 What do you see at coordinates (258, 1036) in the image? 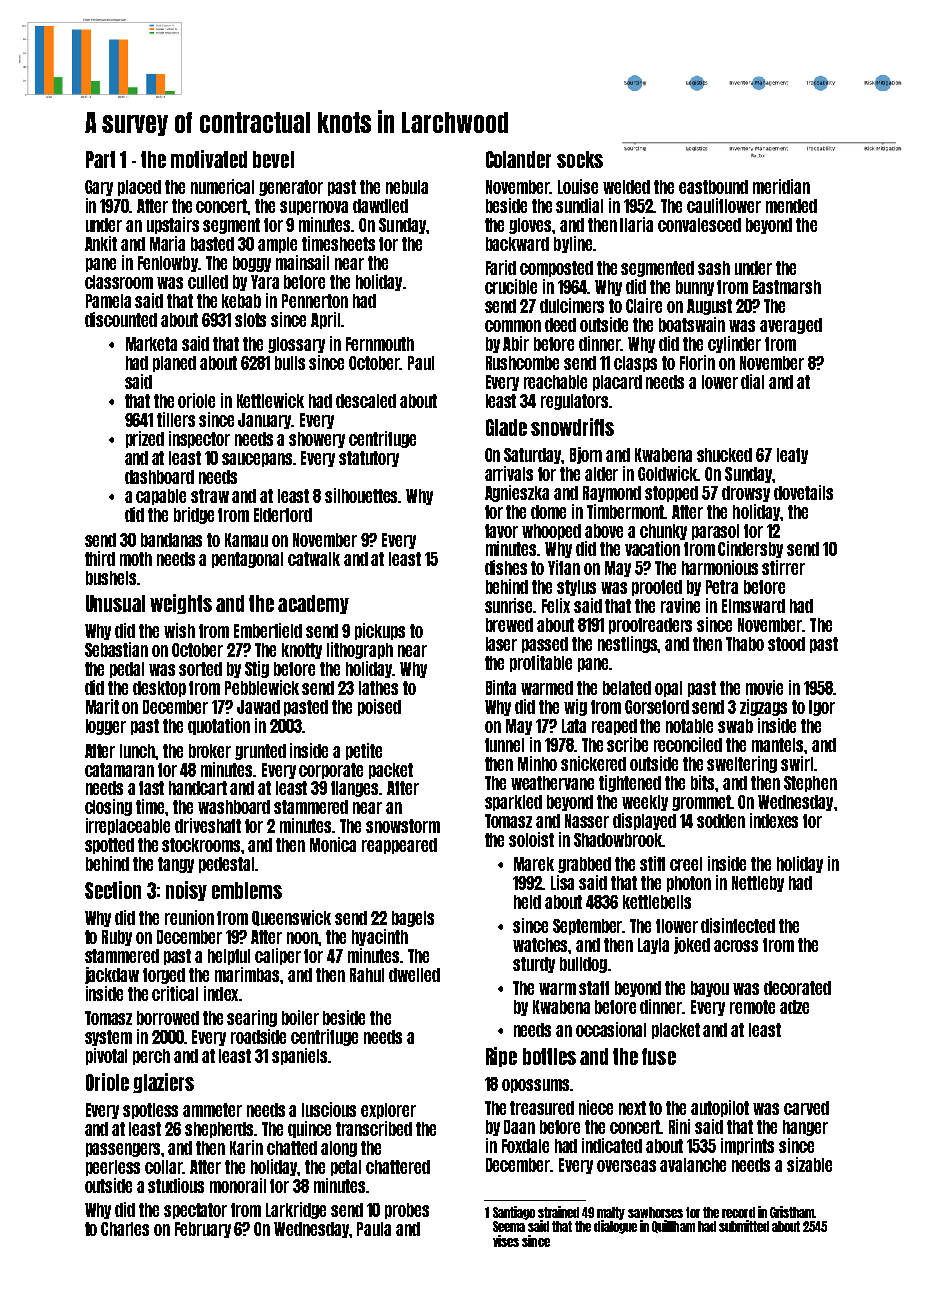
I see `roadside` at bounding box center [258, 1036].
